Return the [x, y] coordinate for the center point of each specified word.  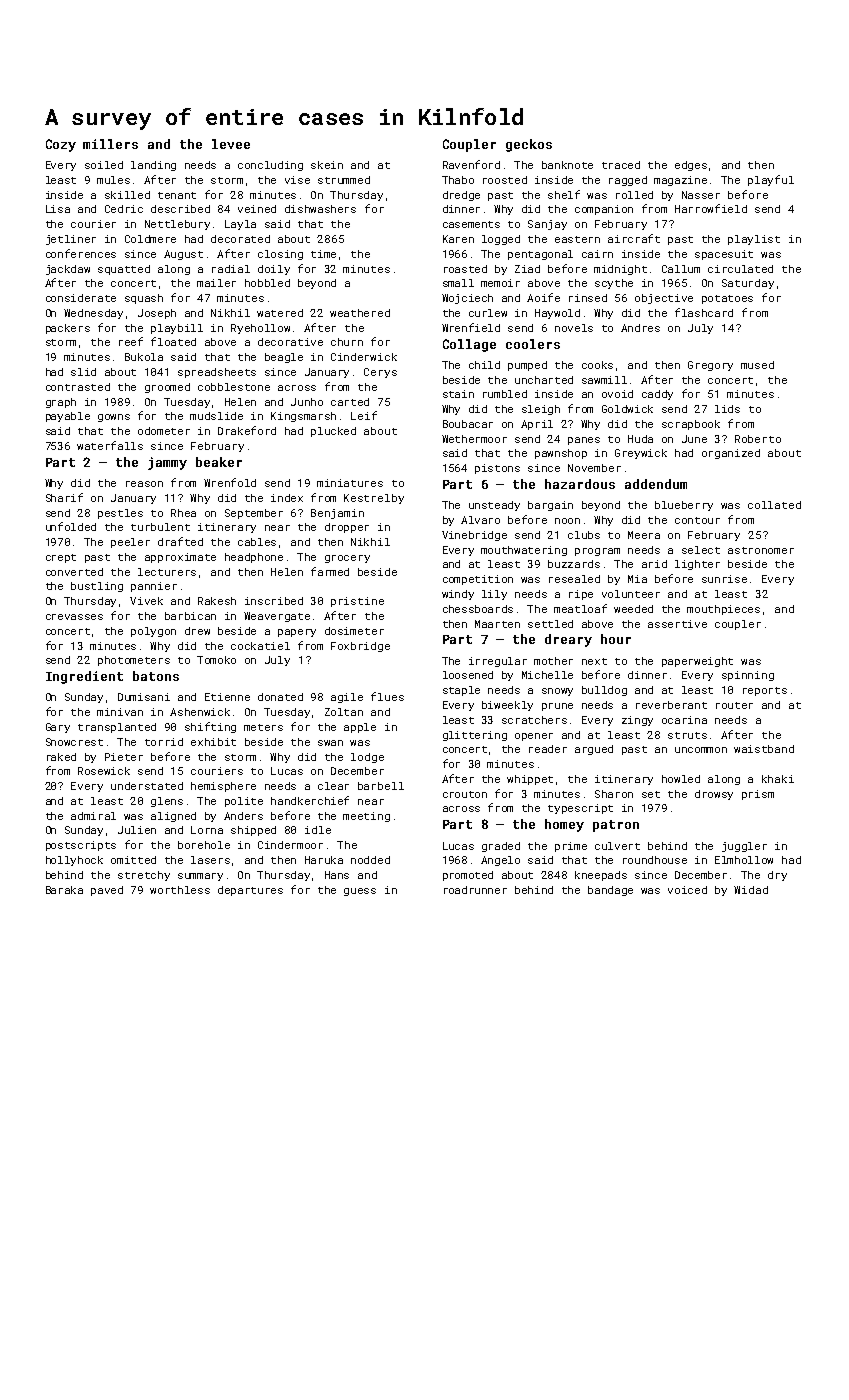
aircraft [634, 238]
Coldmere [150, 239]
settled [550, 624]
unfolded [71, 526]
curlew [488, 313]
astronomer [761, 550]
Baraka [64, 890]
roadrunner [475, 890]
